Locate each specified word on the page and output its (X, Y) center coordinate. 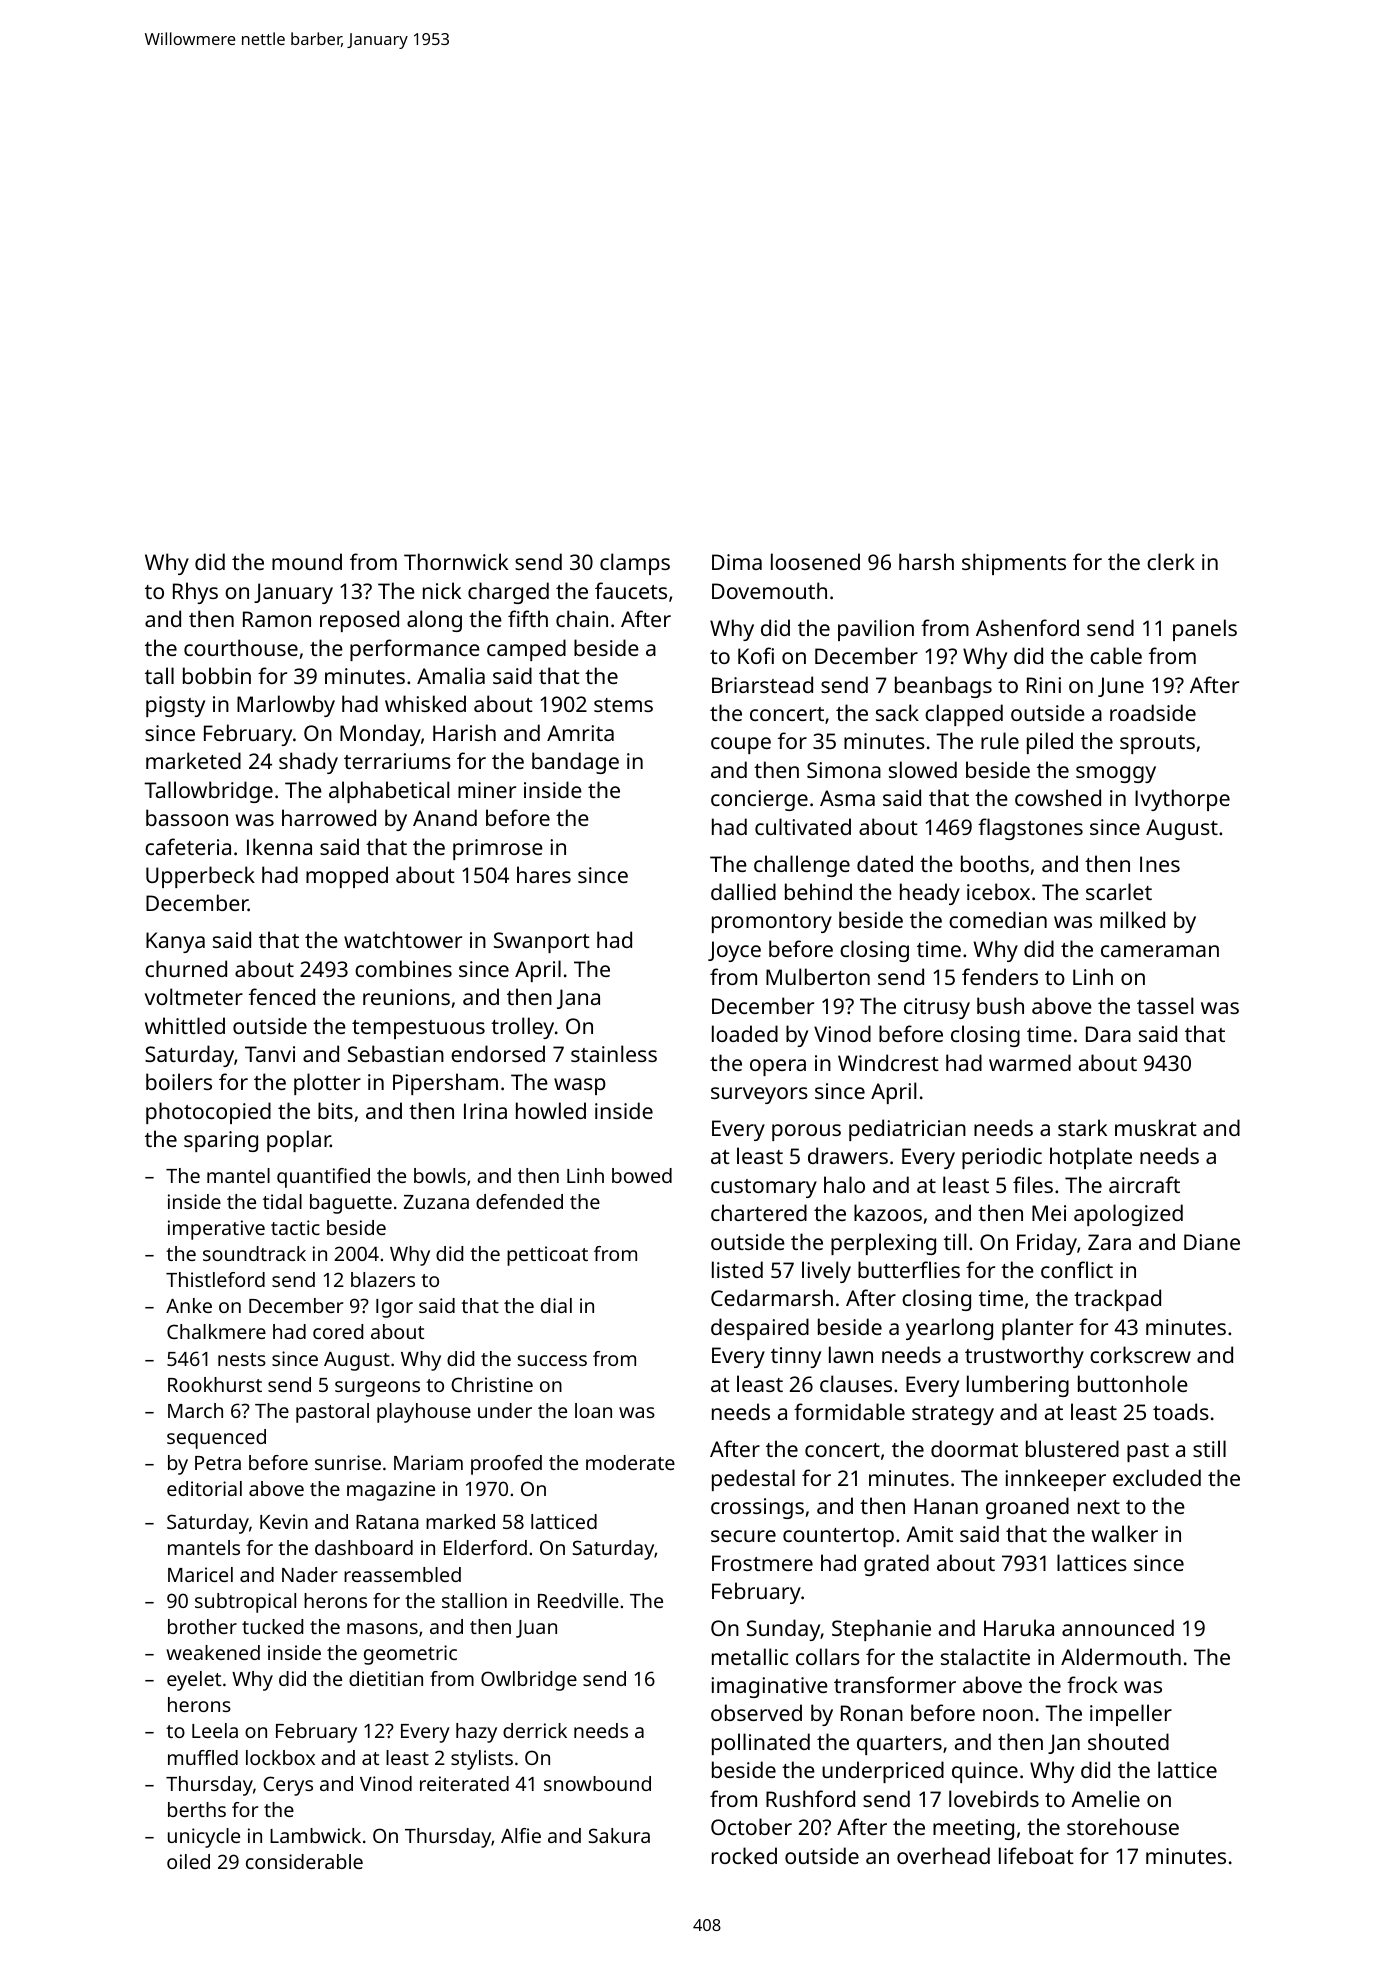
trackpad (1117, 1300)
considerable (304, 1861)
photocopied (208, 1113)
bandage (575, 763)
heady (930, 894)
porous (806, 1132)
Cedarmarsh (772, 1297)
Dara (1108, 1034)
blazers (383, 1279)
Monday (380, 735)
